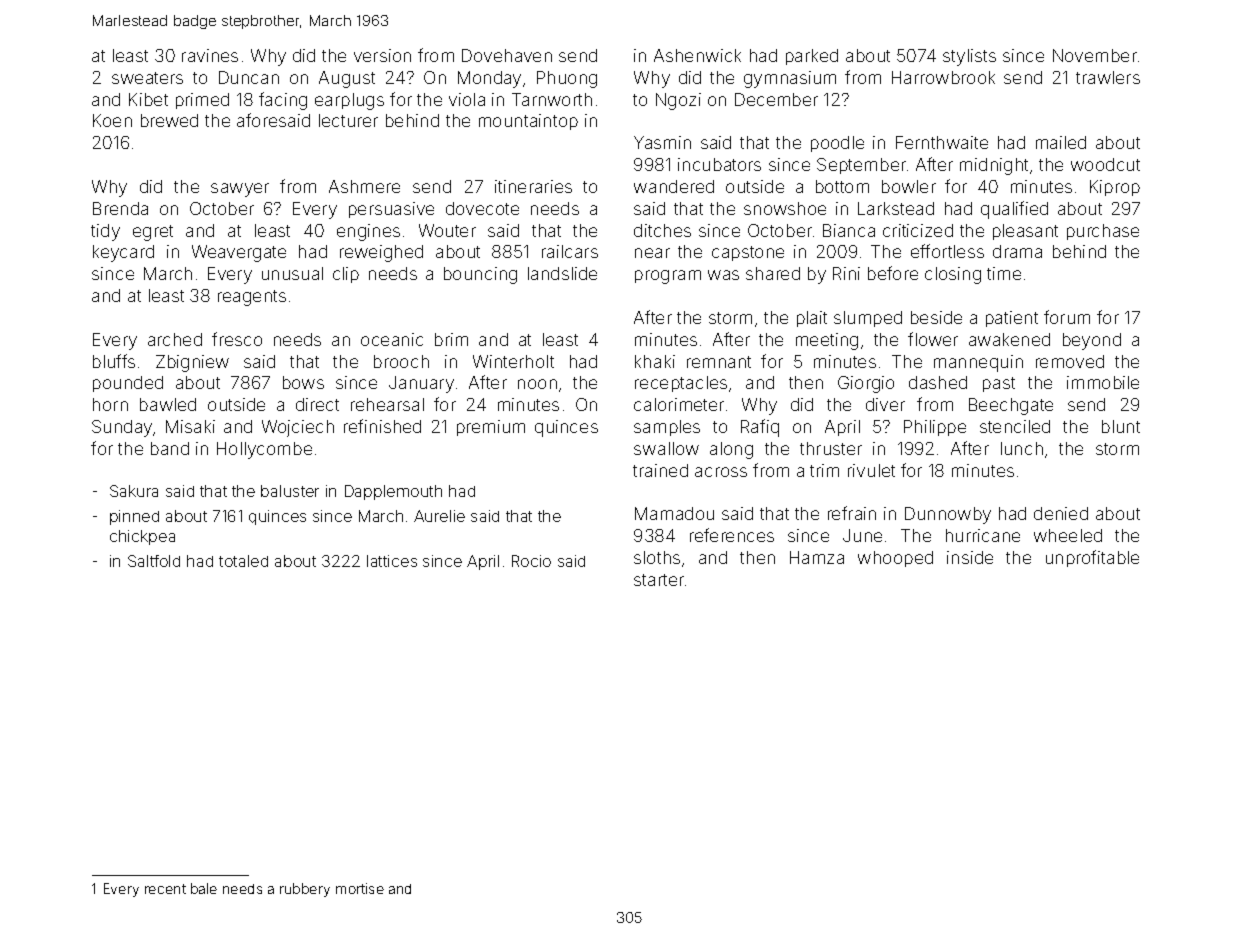 The image size is (1233, 952). I want to click on inside, so click(970, 557).
